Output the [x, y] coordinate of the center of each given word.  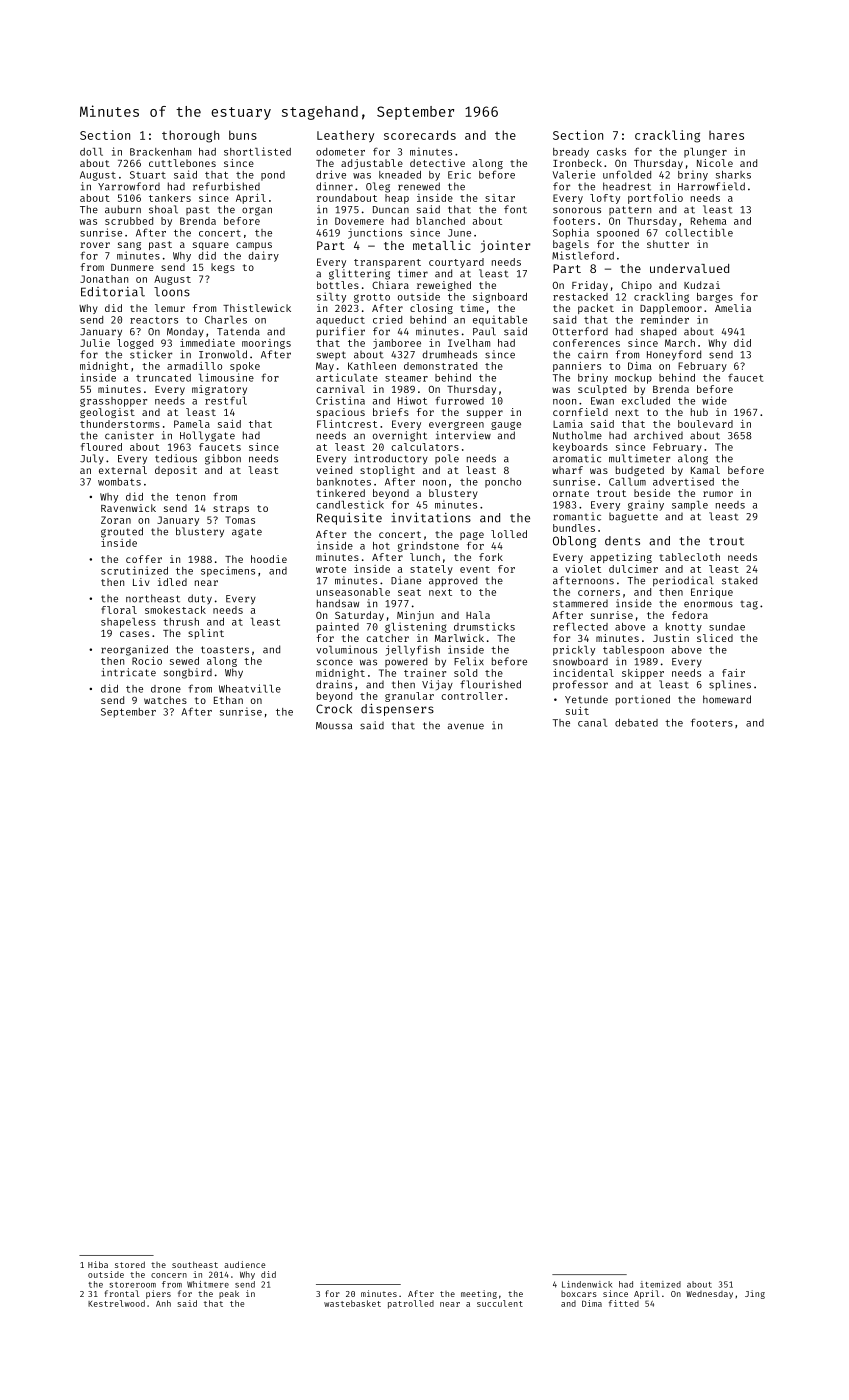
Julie [95, 343]
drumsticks [484, 626]
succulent [500, 1303]
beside [652, 493]
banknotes [344, 482]
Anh [163, 1303]
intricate [129, 672]
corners [599, 593]
